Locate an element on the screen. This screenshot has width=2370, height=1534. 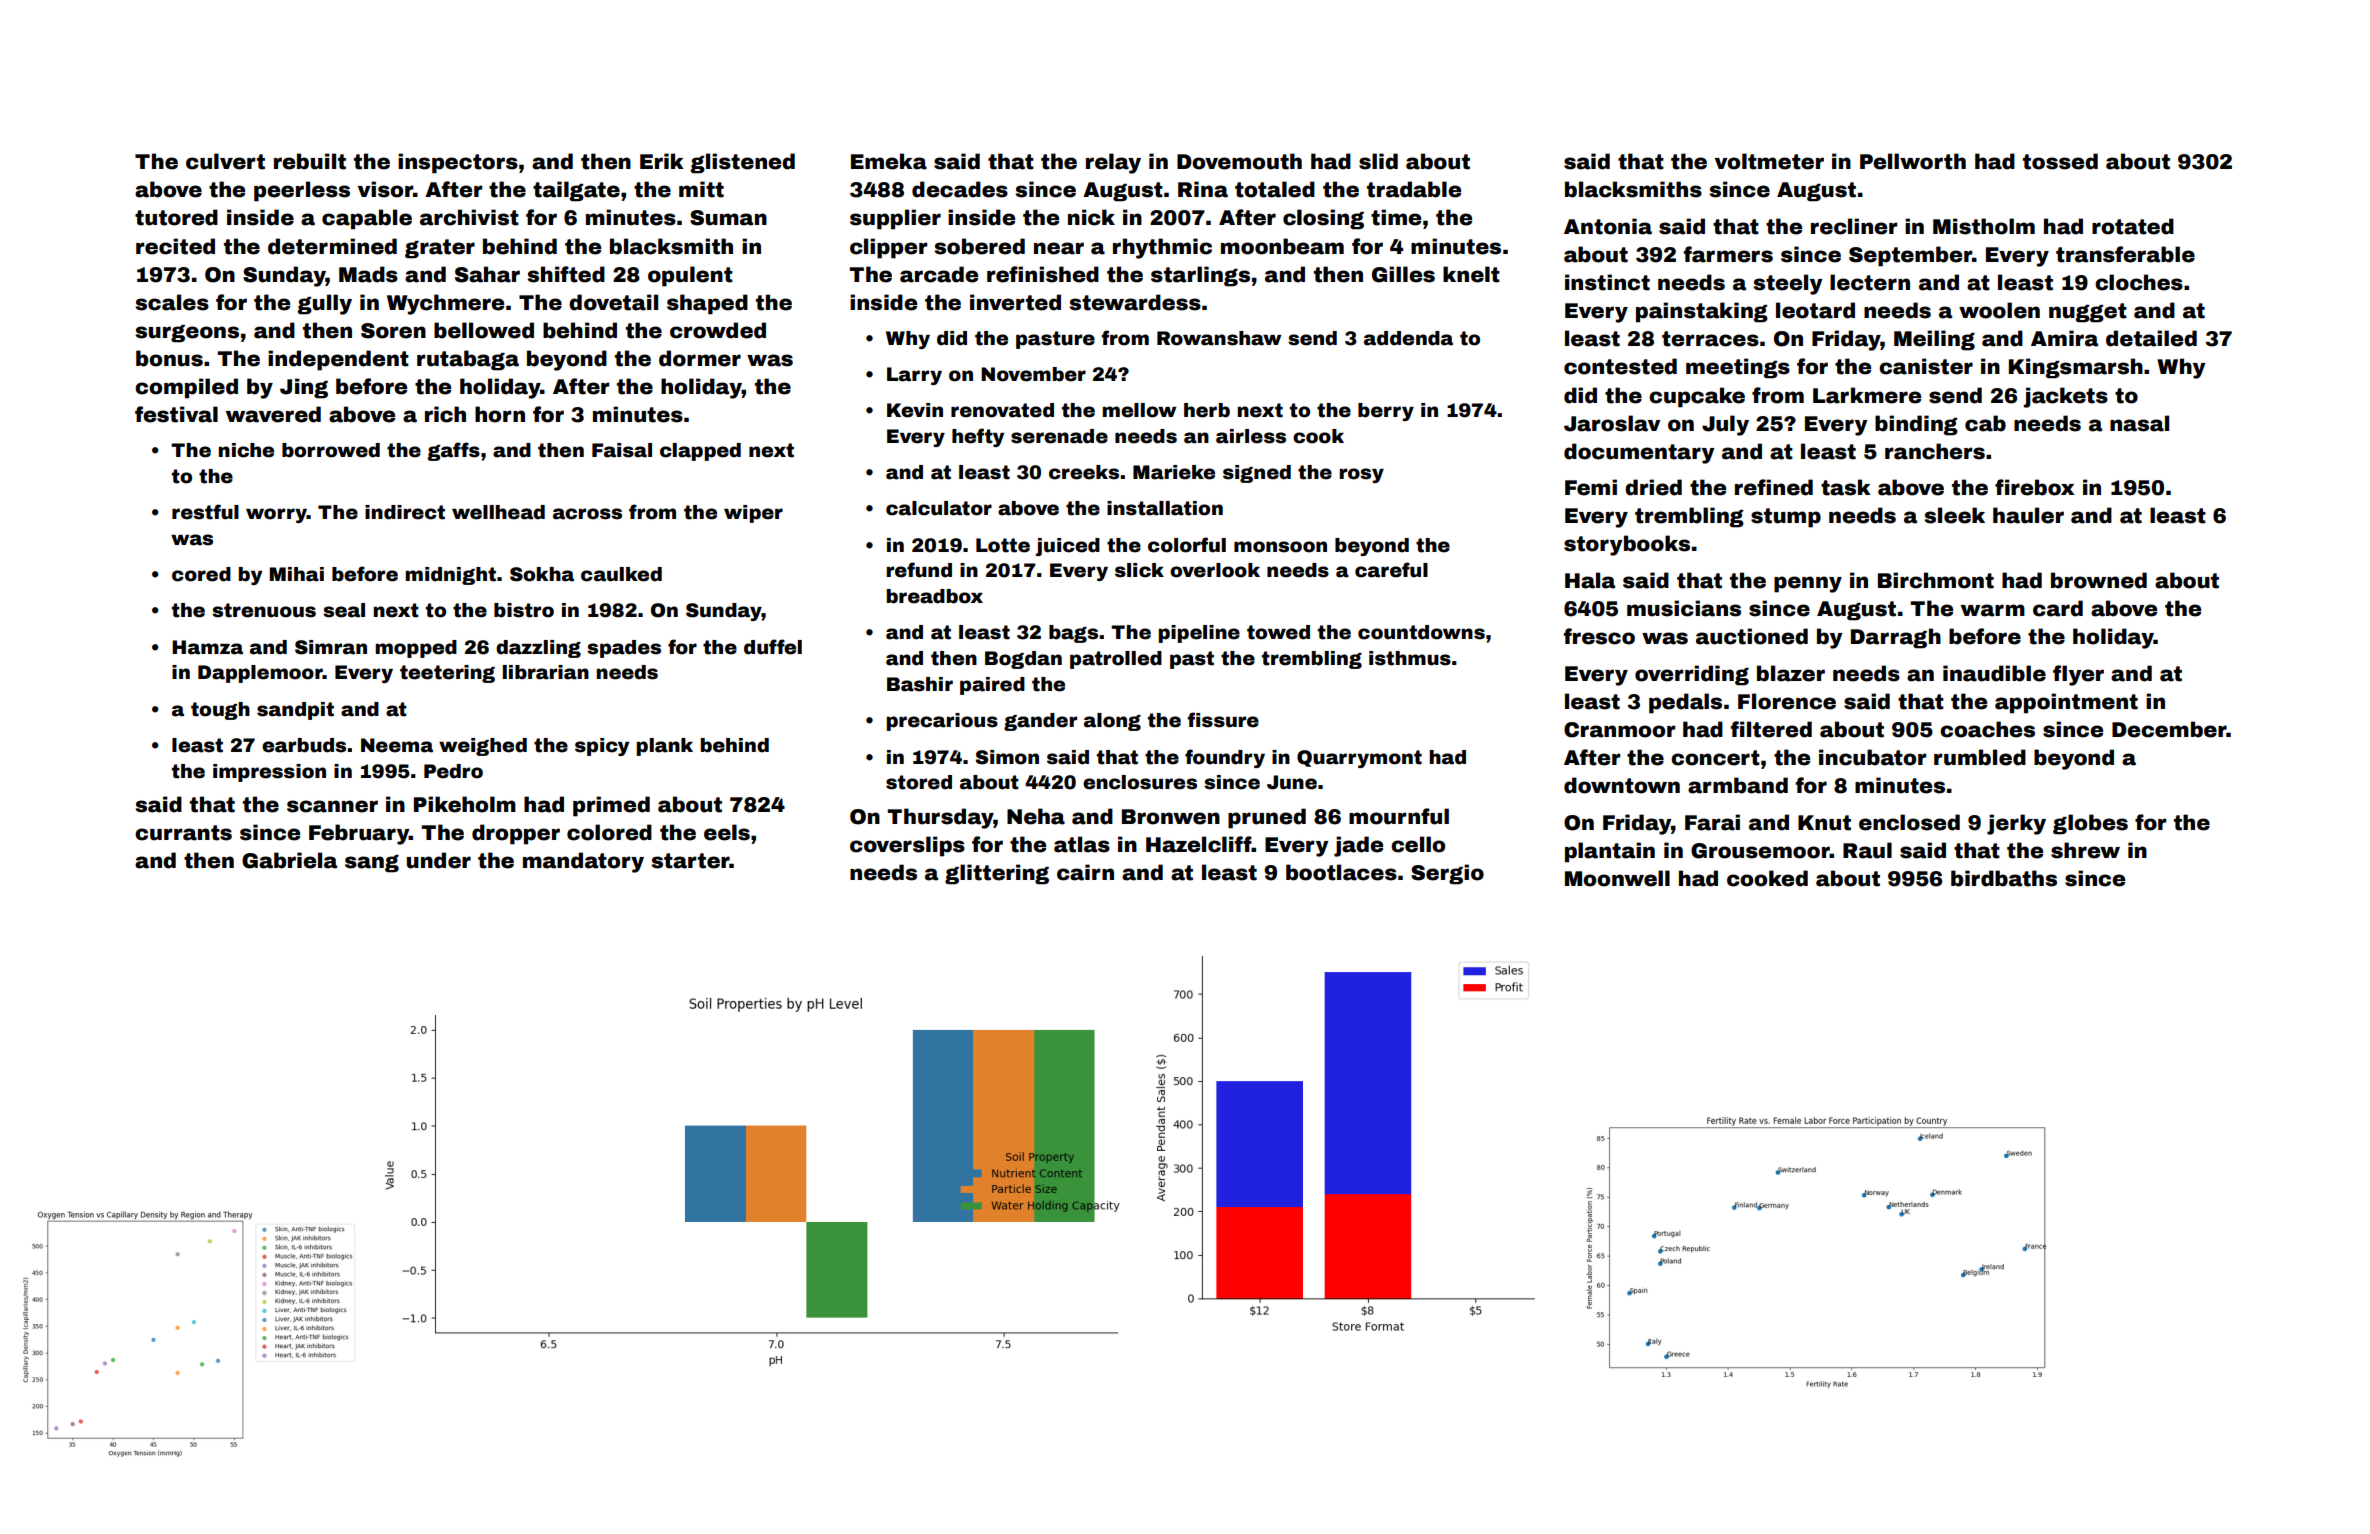
birdbaths is located at coordinates (2004, 878).
